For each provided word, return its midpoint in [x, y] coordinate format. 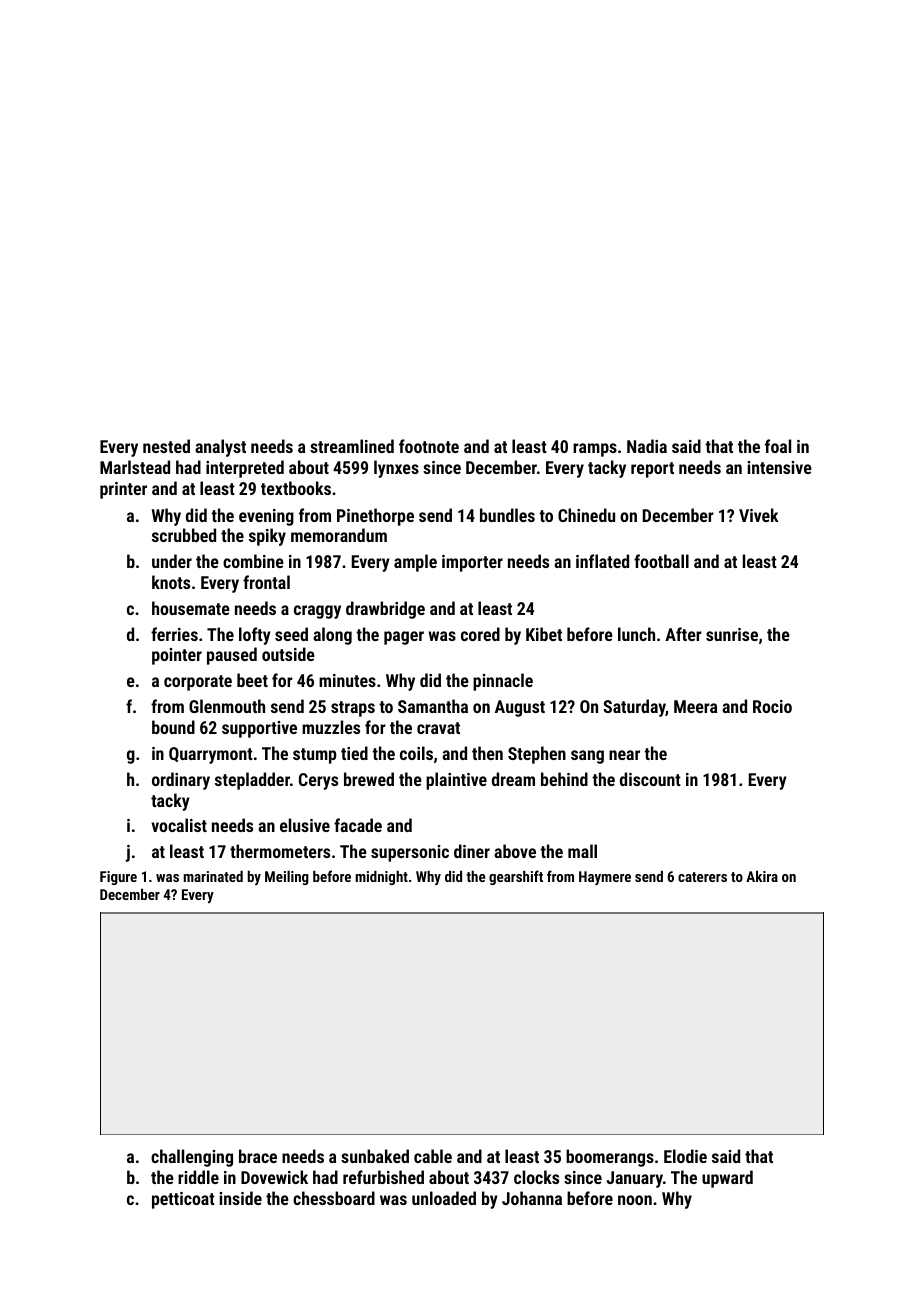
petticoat [183, 1200]
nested [166, 446]
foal [778, 446]
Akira [762, 876]
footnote [429, 446]
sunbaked [375, 1156]
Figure [118, 878]
